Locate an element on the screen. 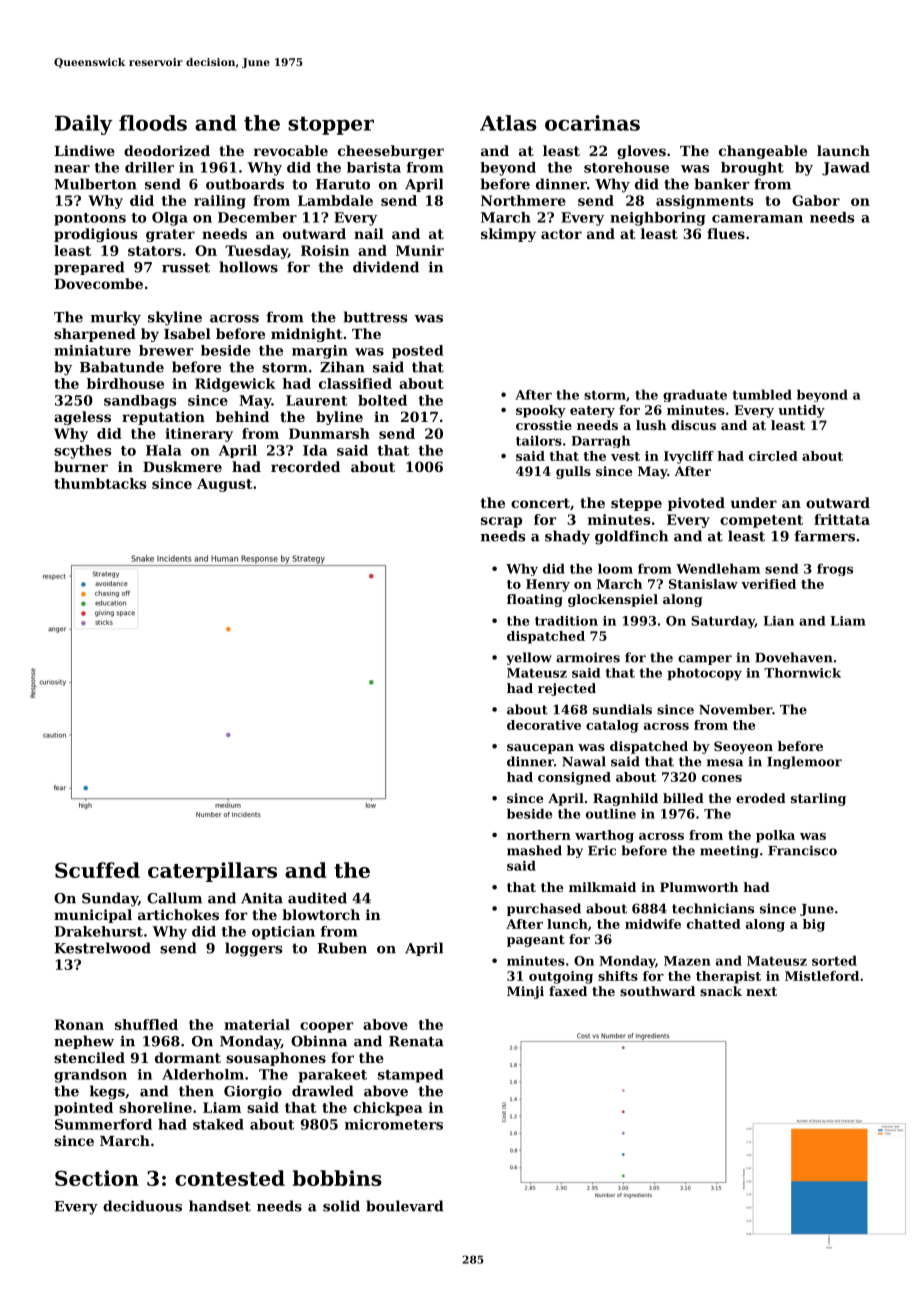  floods is located at coordinates (153, 123).
